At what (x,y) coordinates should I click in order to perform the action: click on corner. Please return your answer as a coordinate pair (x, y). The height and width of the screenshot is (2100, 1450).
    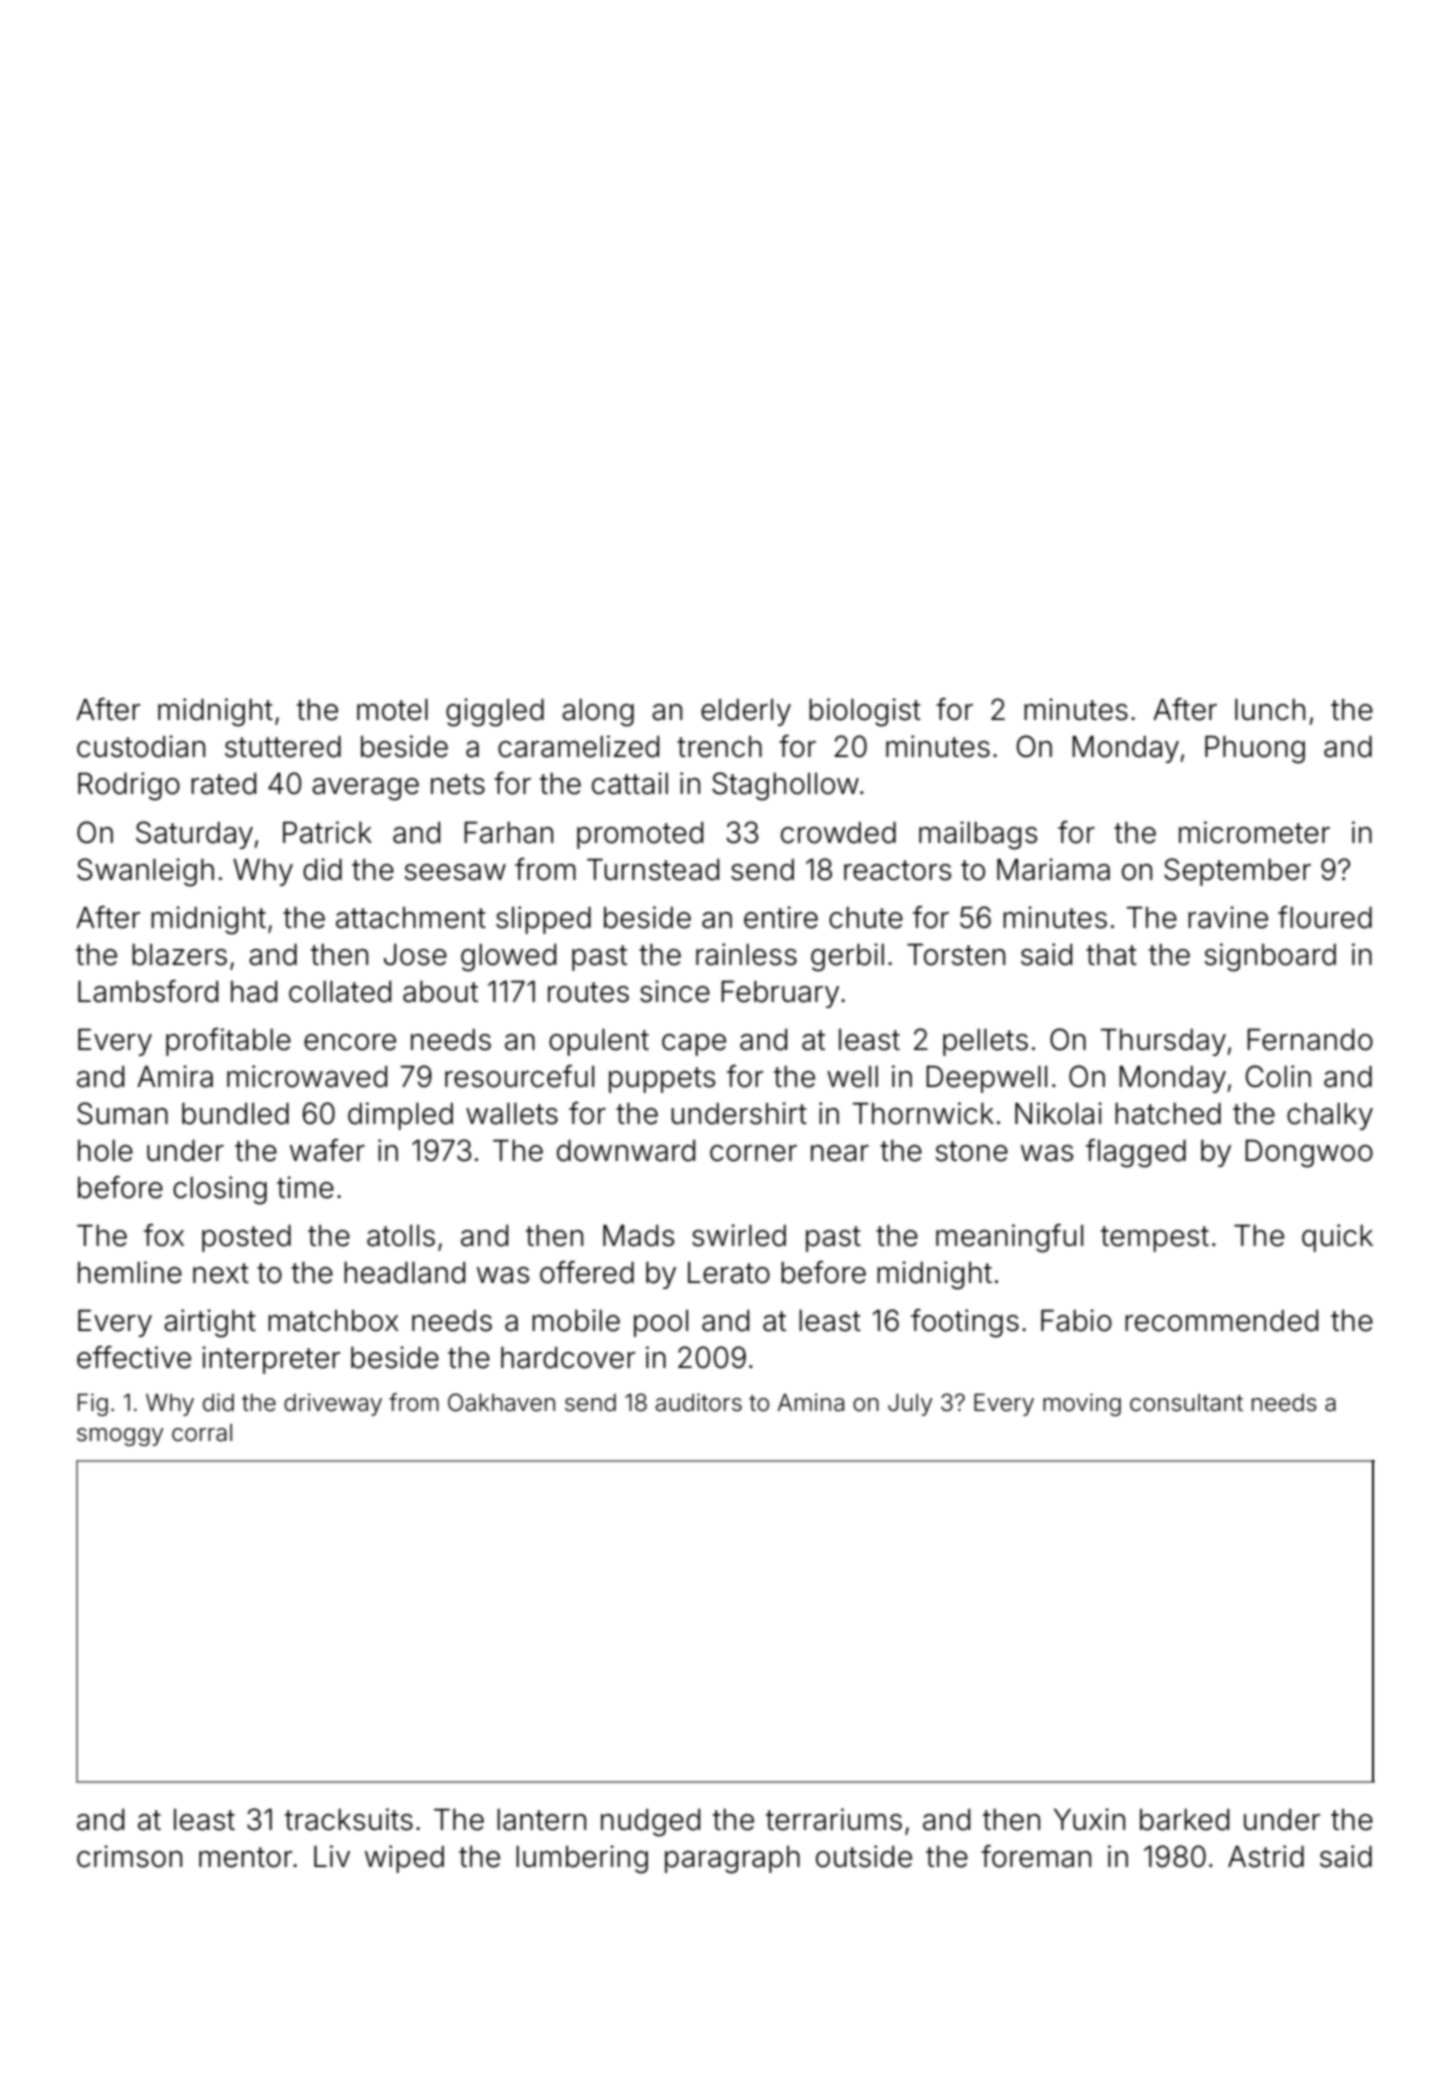
    Looking at the image, I should click on (753, 1153).
